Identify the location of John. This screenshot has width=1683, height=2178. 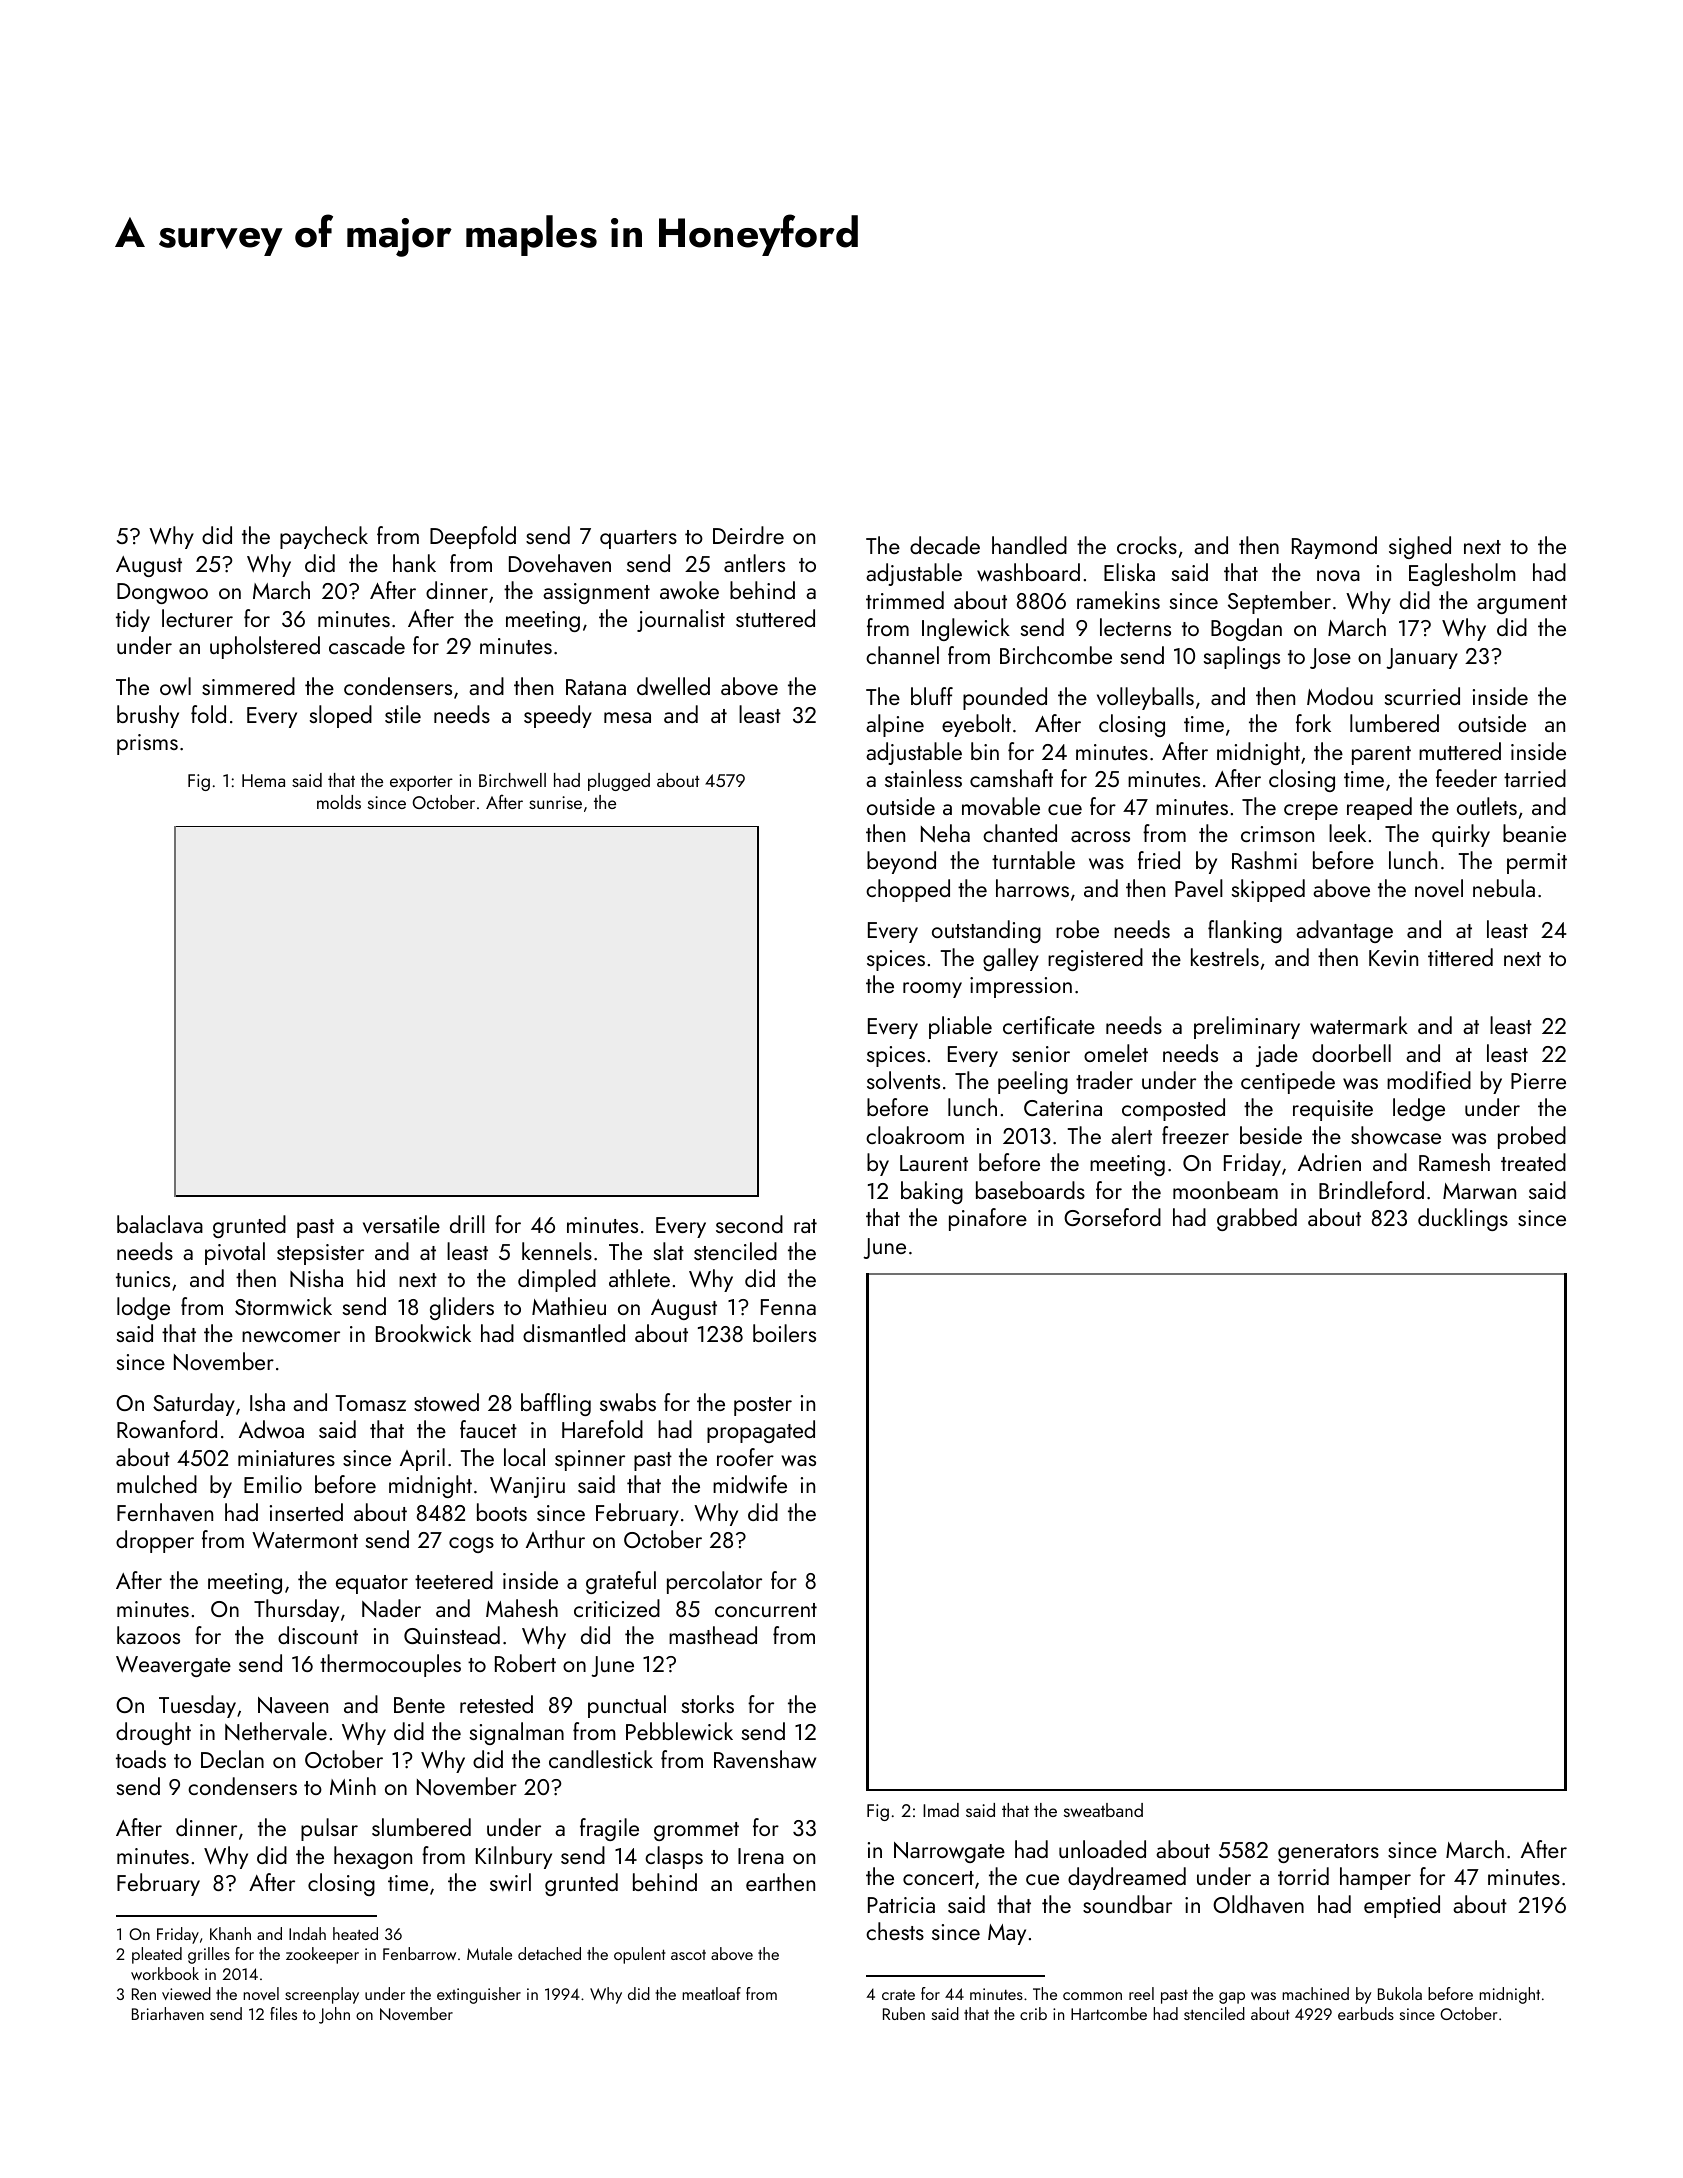
(334, 2015).
